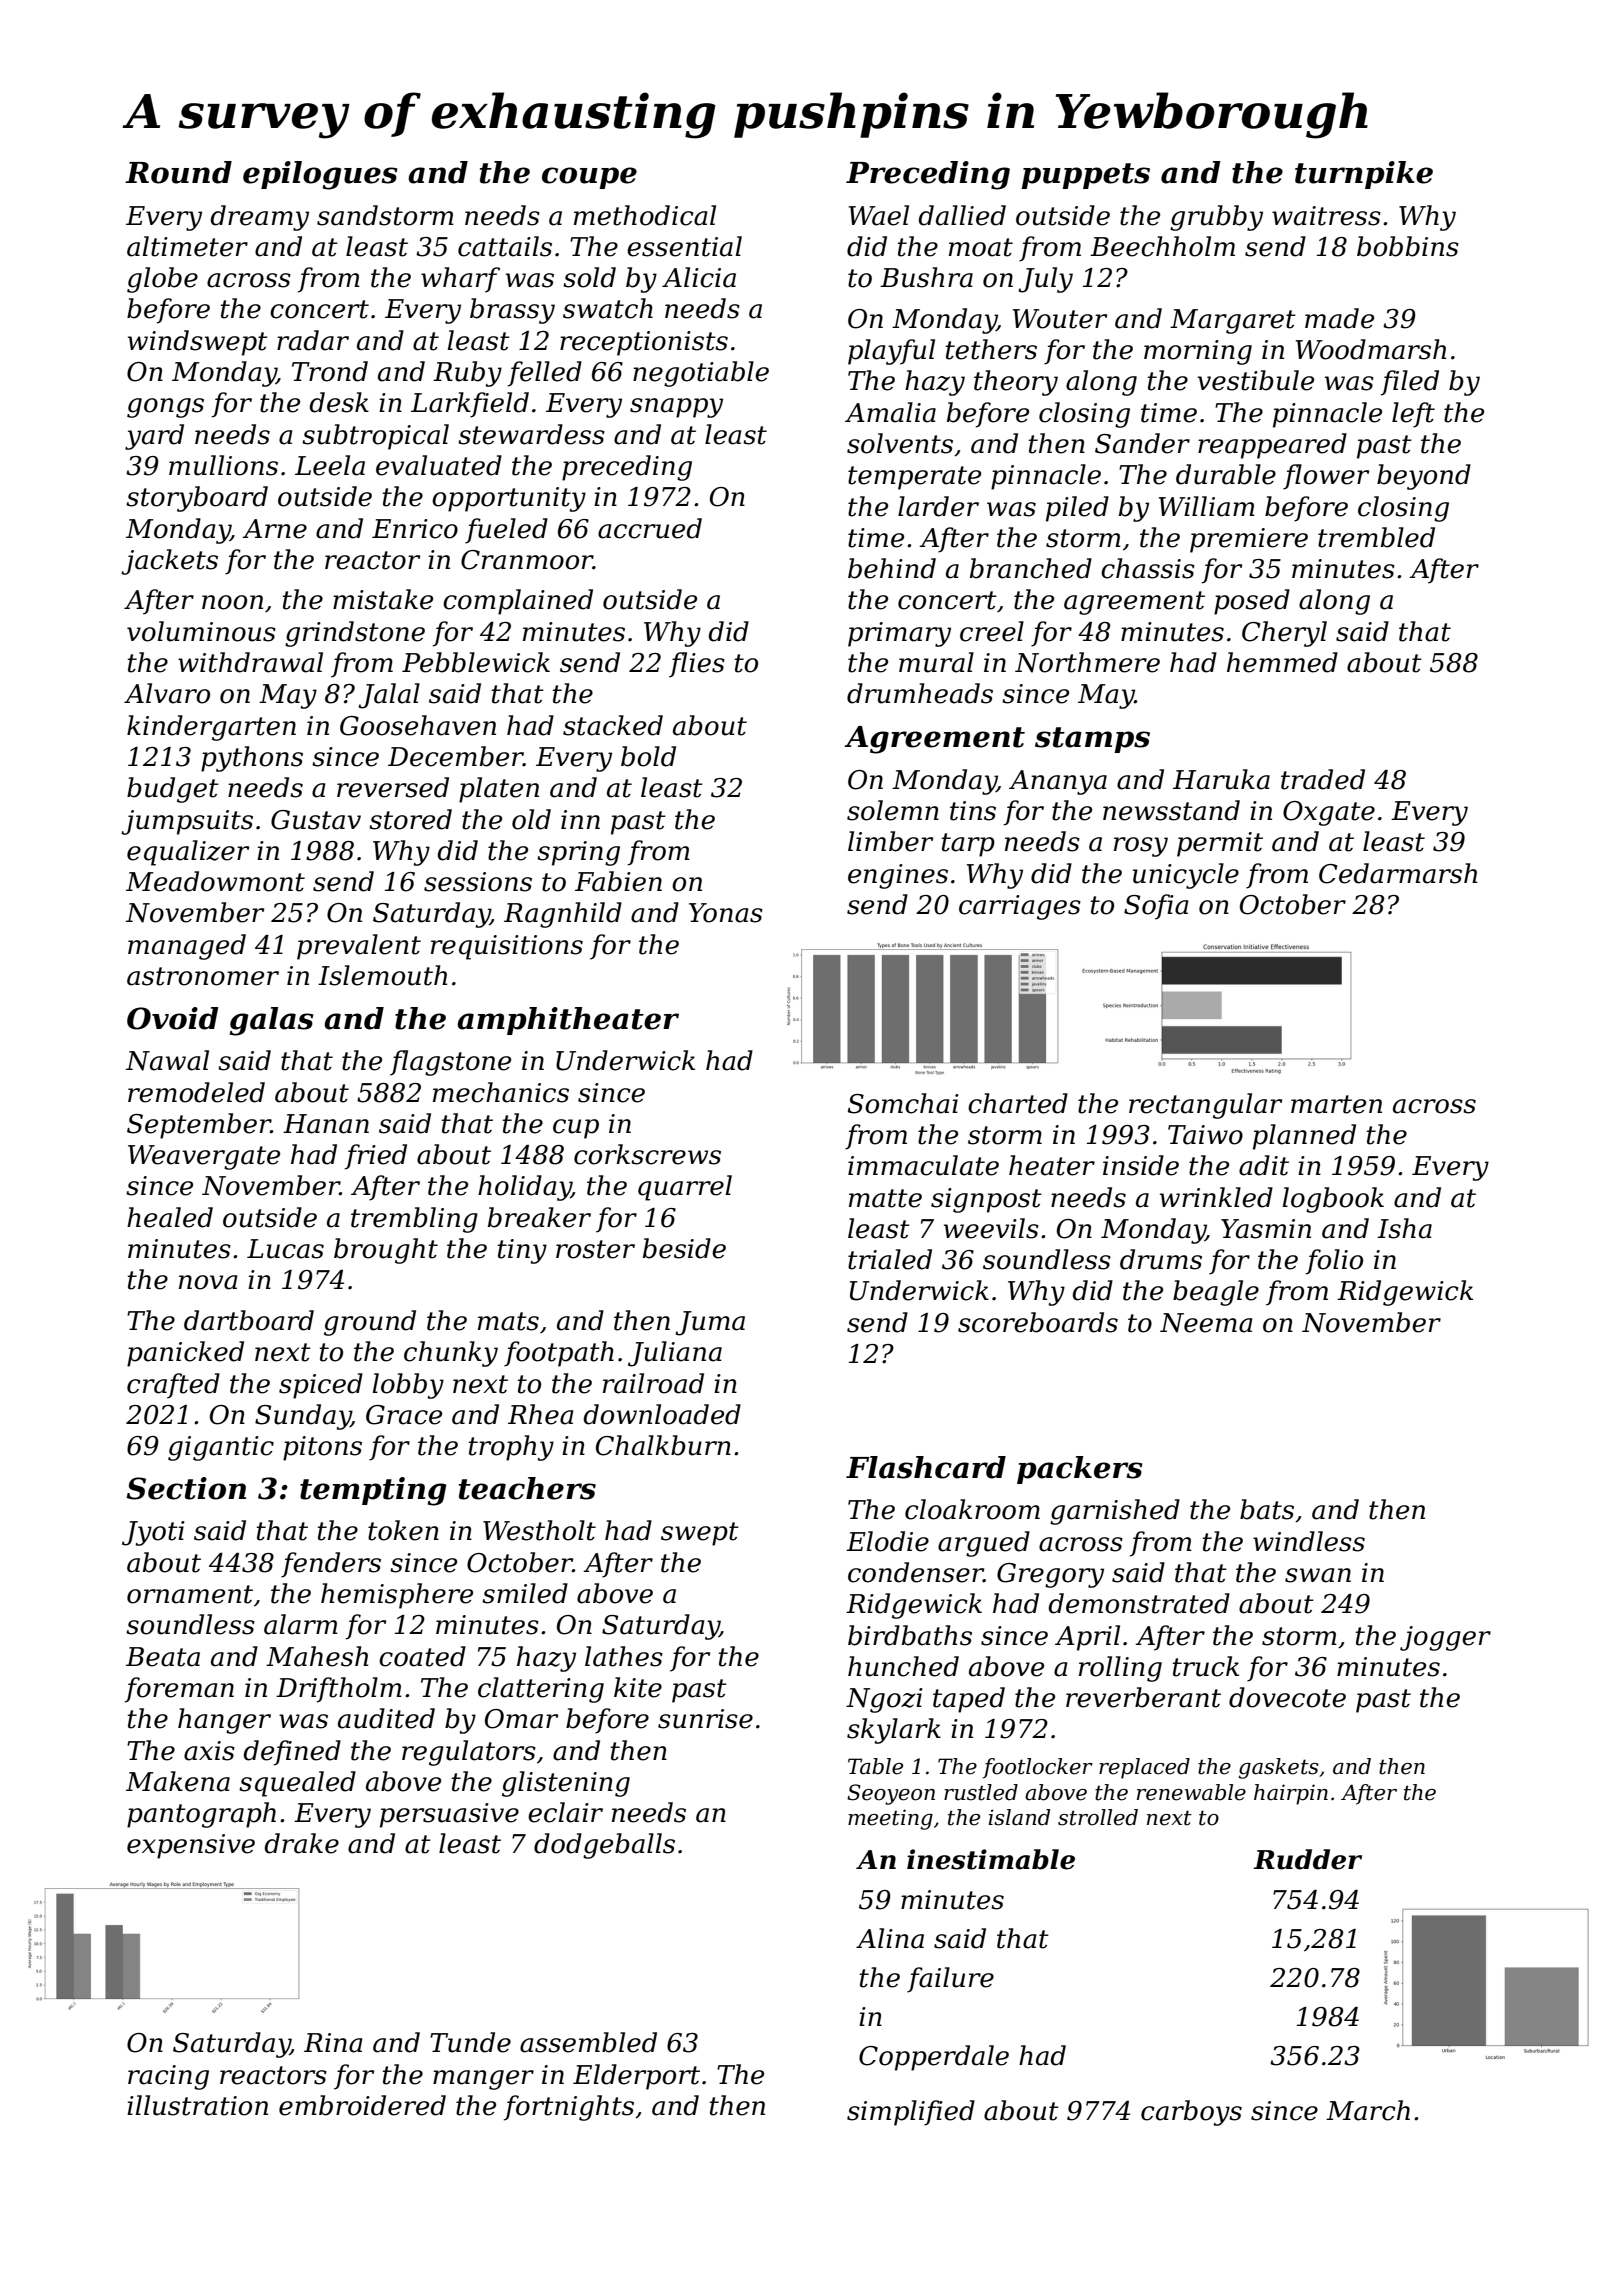 This document has height=2292, width=1620. Describe the element at coordinates (1376, 537) in the document. I see `trembled` at that location.
